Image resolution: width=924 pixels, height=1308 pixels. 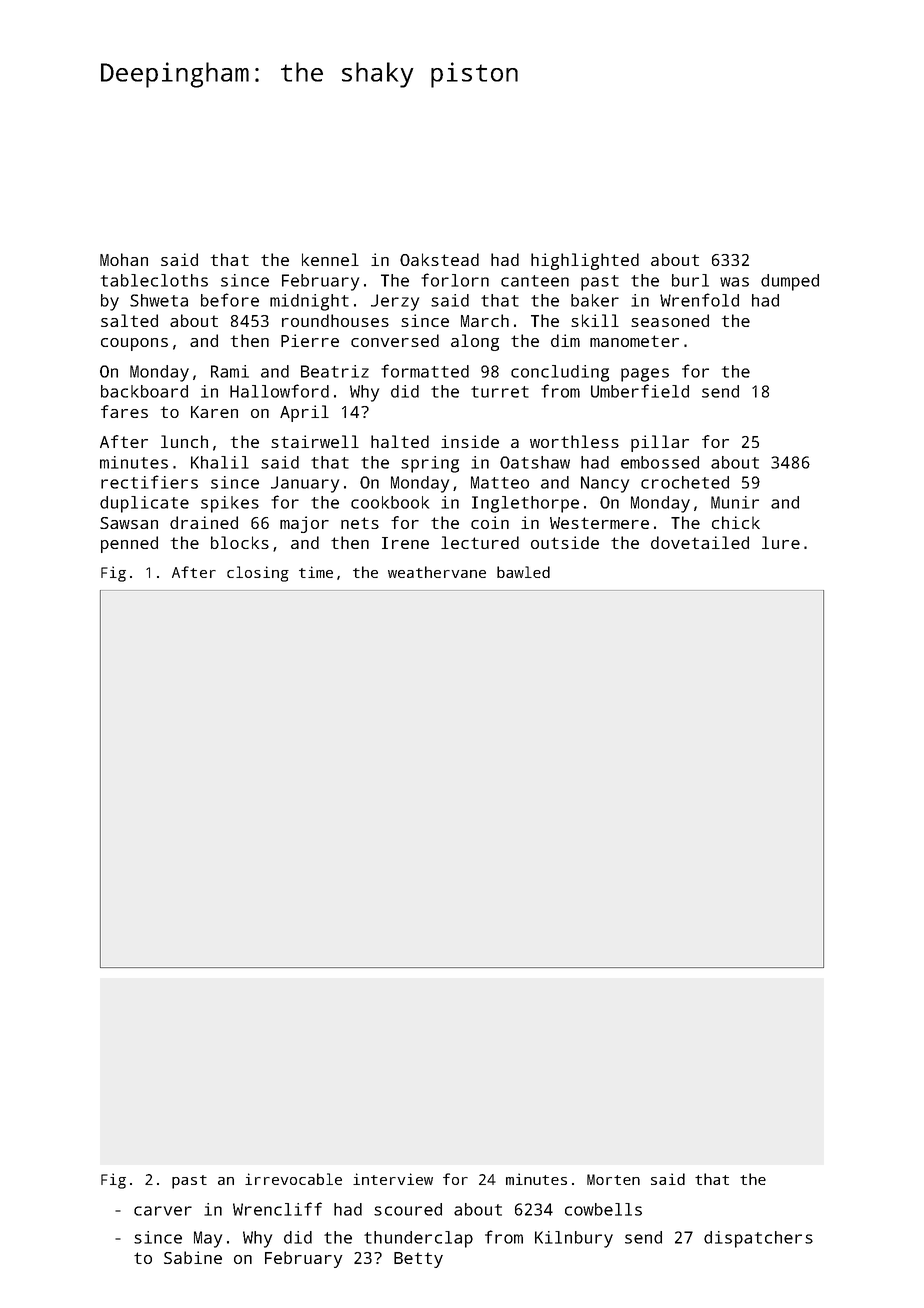 What do you see at coordinates (193, 1257) in the document?
I see `Sabine` at bounding box center [193, 1257].
